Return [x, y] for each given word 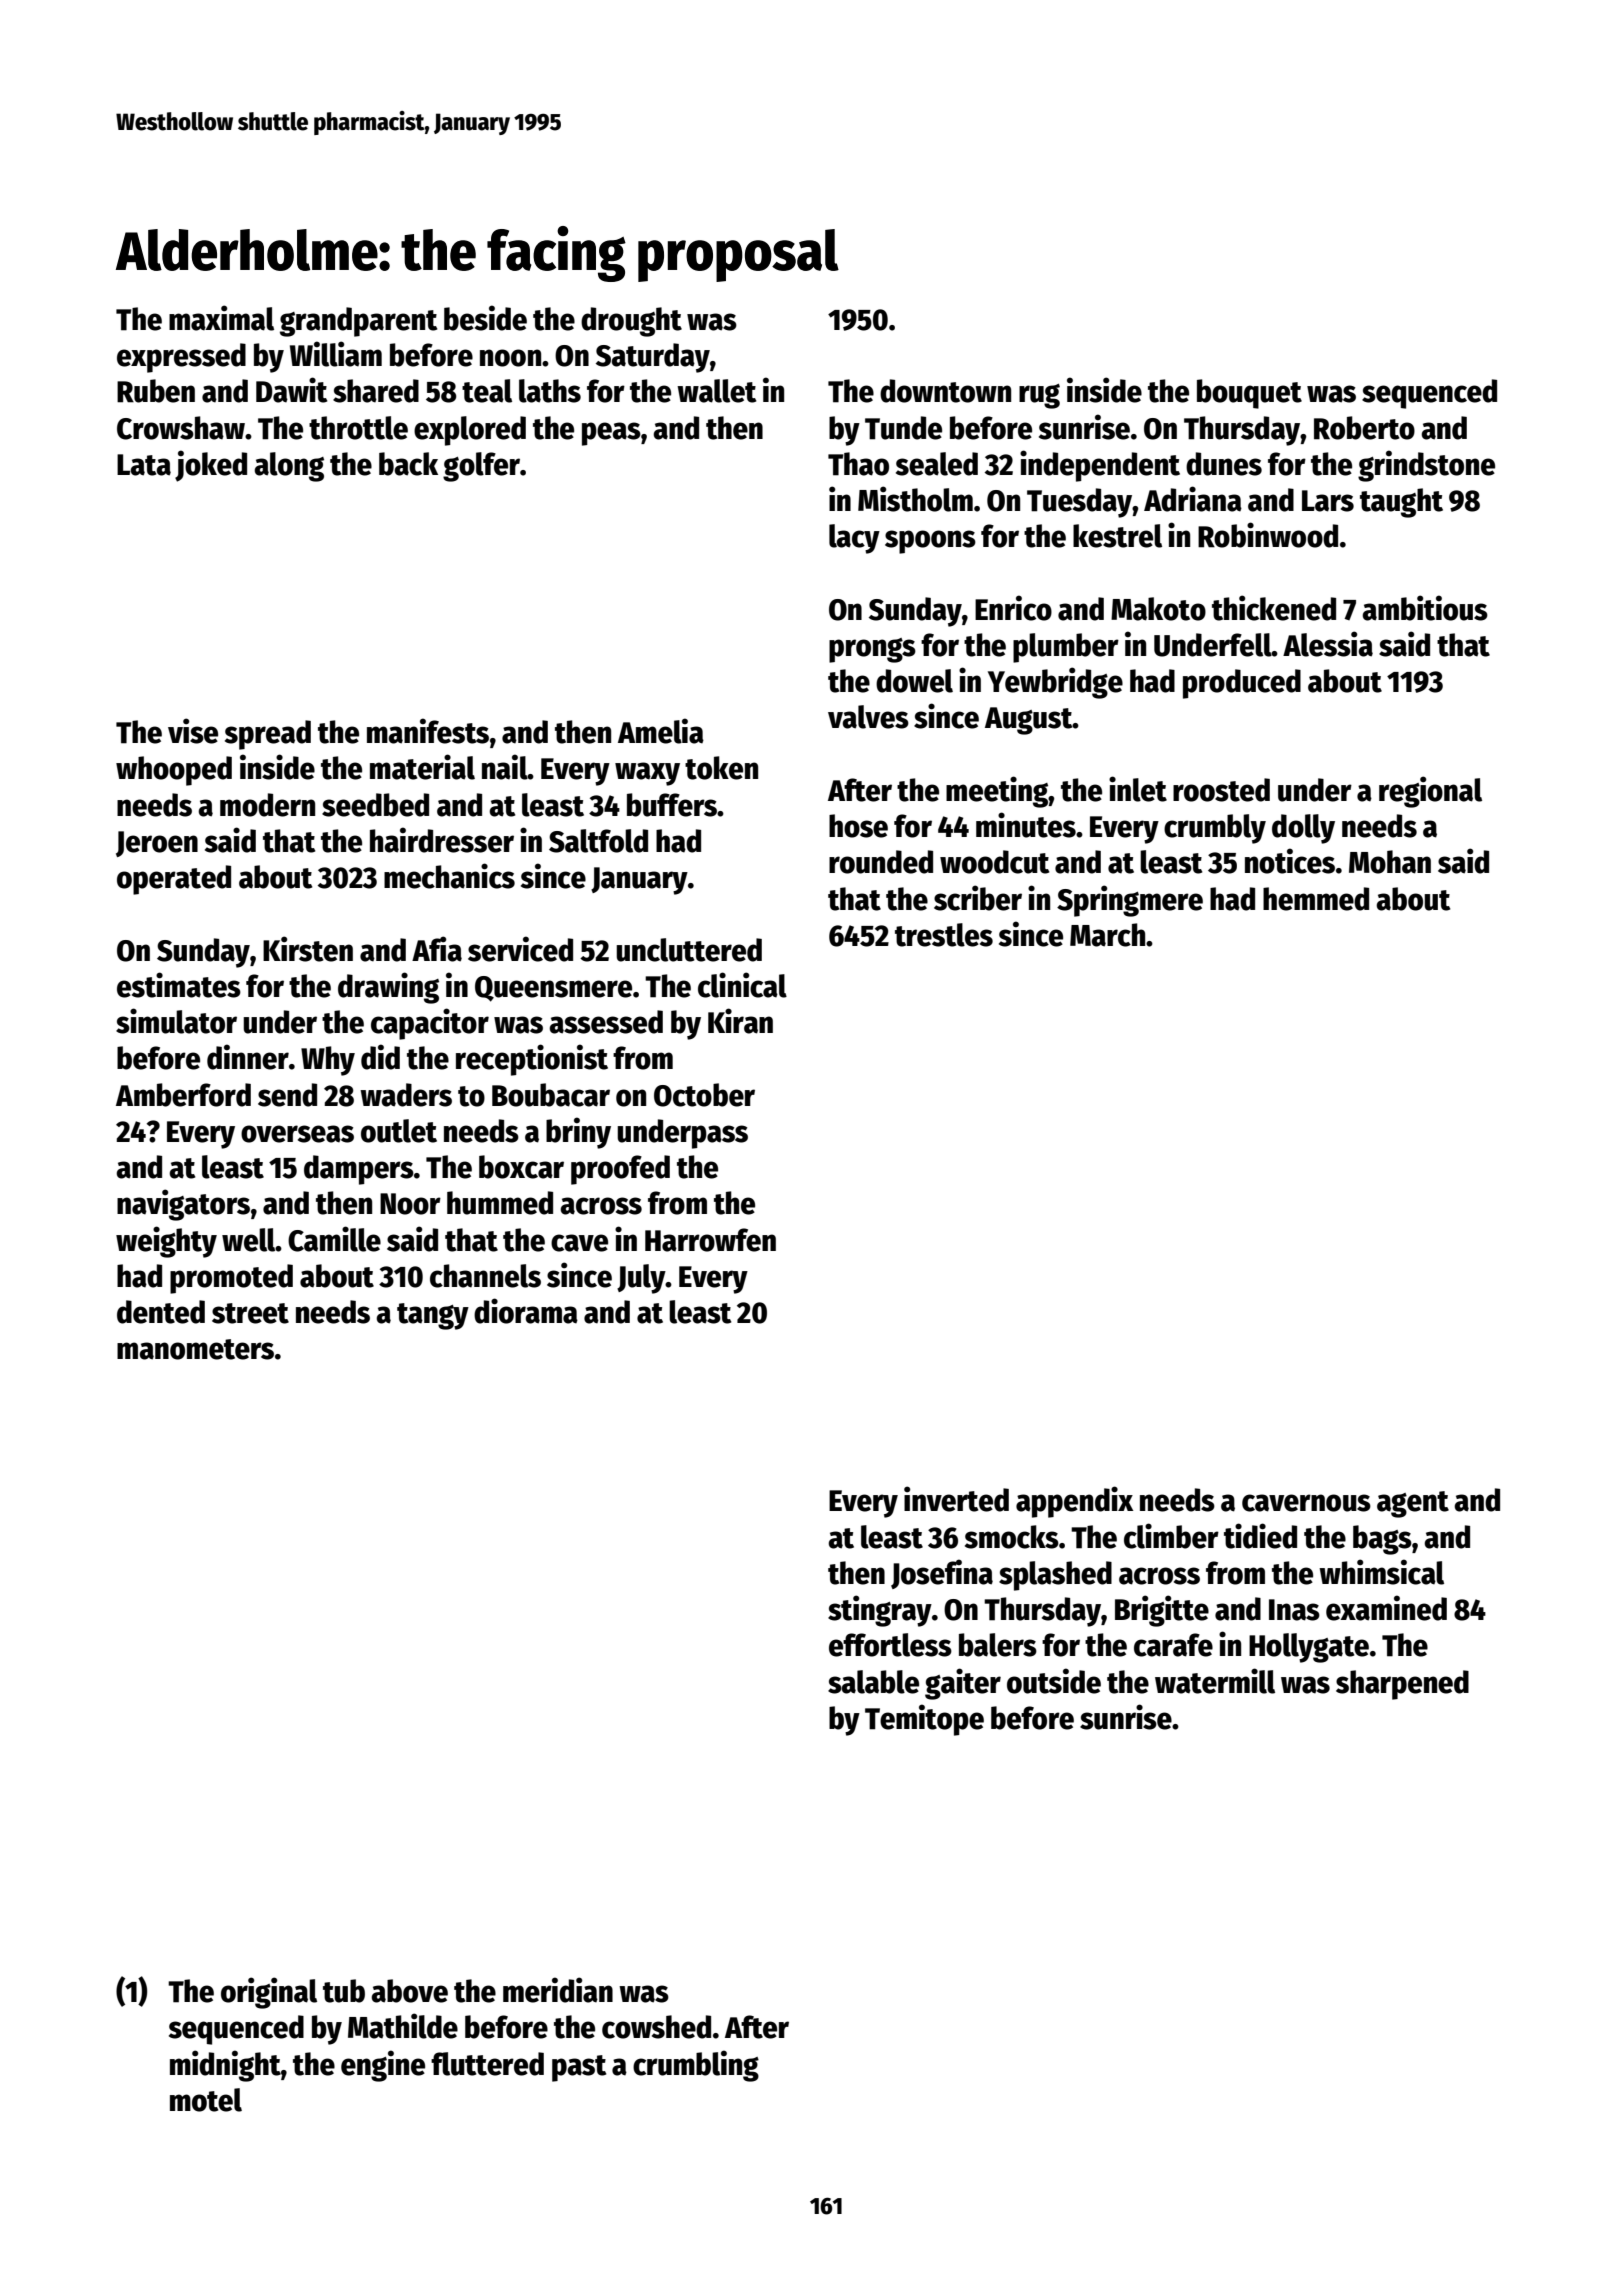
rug [1039, 396]
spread [268, 735]
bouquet [1249, 394]
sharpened [1402, 1685]
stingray [880, 1611]
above [409, 1991]
